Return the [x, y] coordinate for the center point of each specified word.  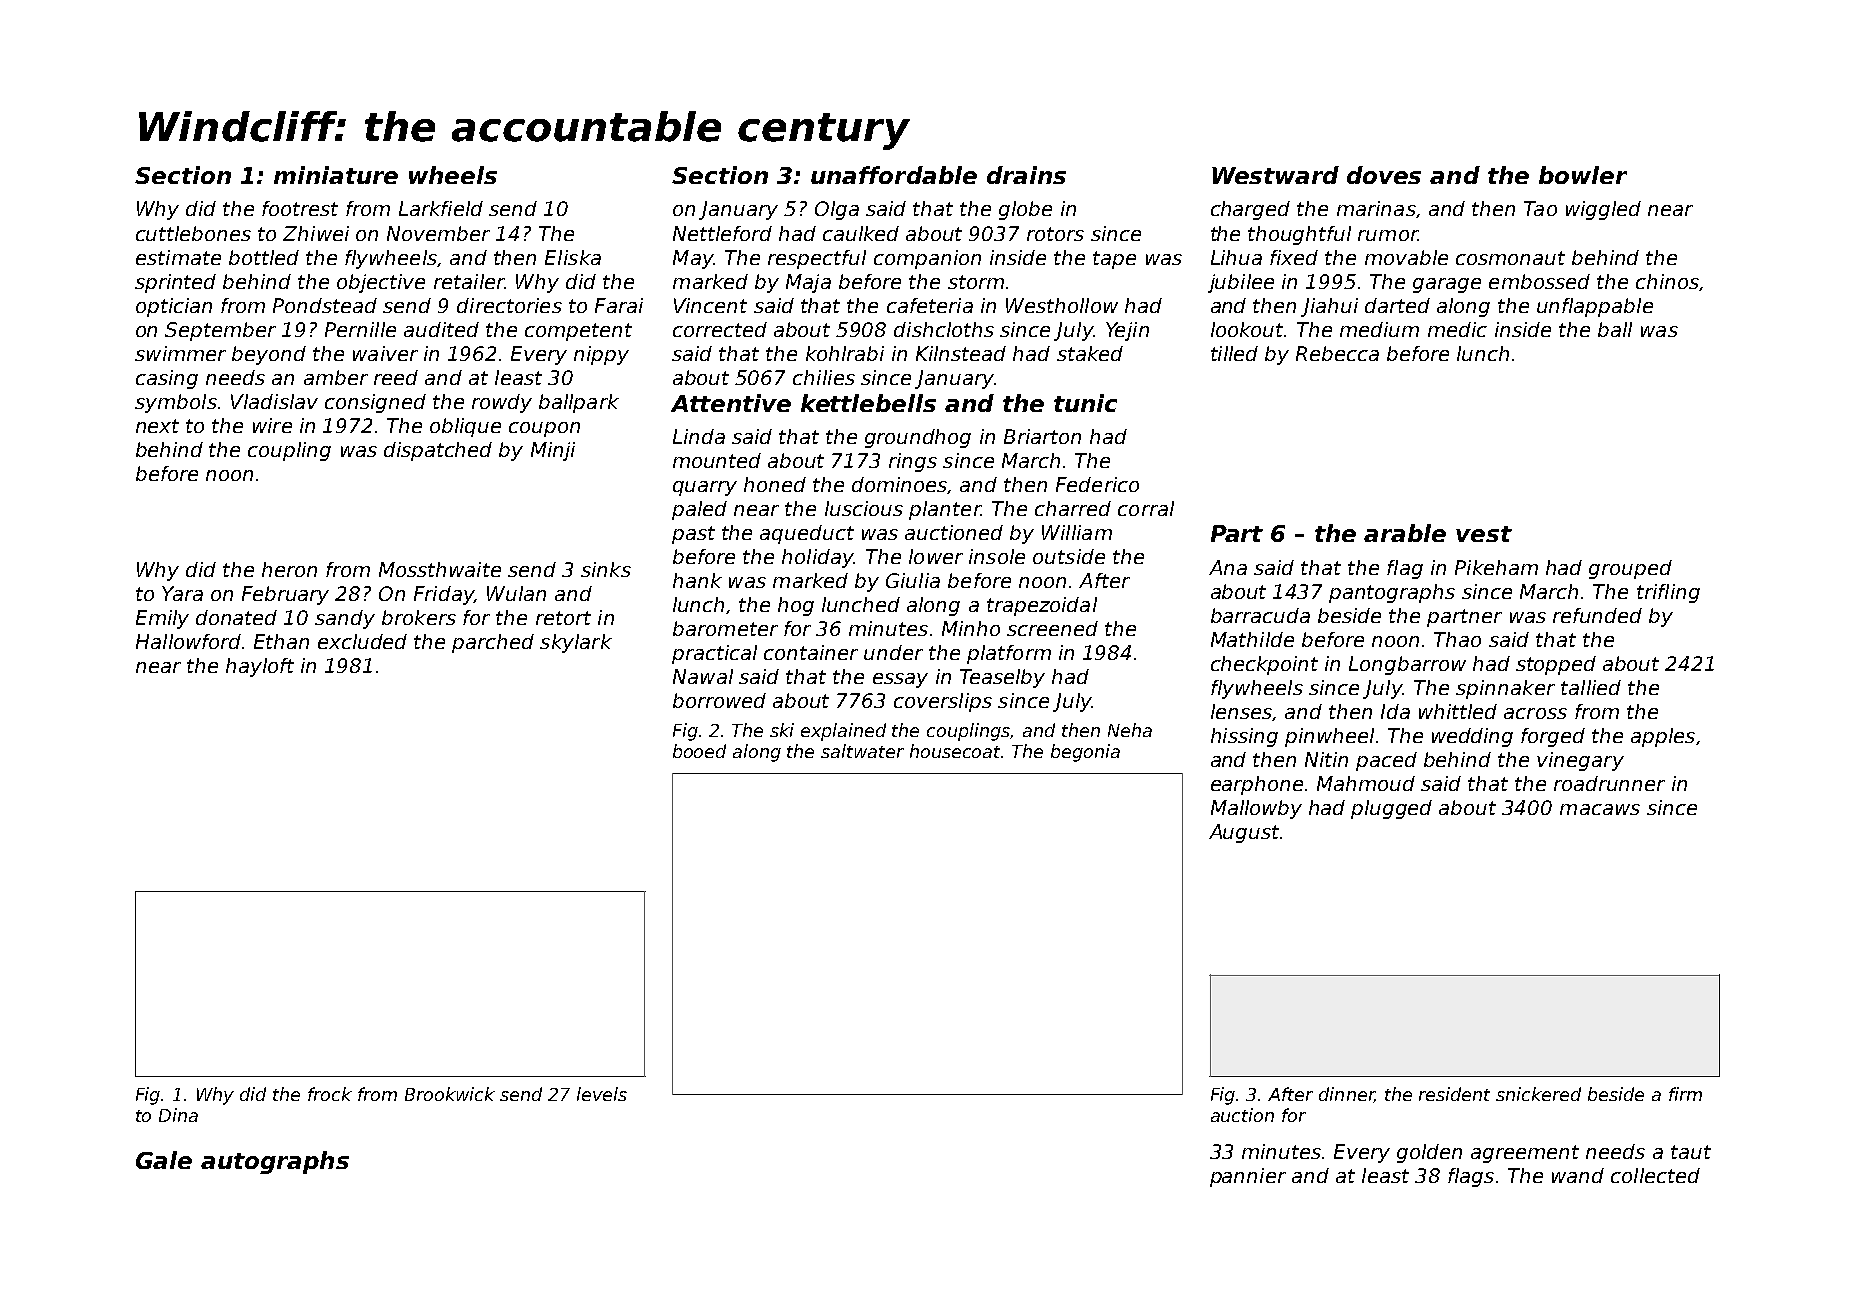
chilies [824, 377]
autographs [275, 1162]
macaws [1600, 809]
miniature [336, 175]
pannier [1248, 1177]
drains [1026, 175]
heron [289, 569]
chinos [1667, 281]
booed [699, 751]
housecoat [956, 751]
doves [1384, 175]
